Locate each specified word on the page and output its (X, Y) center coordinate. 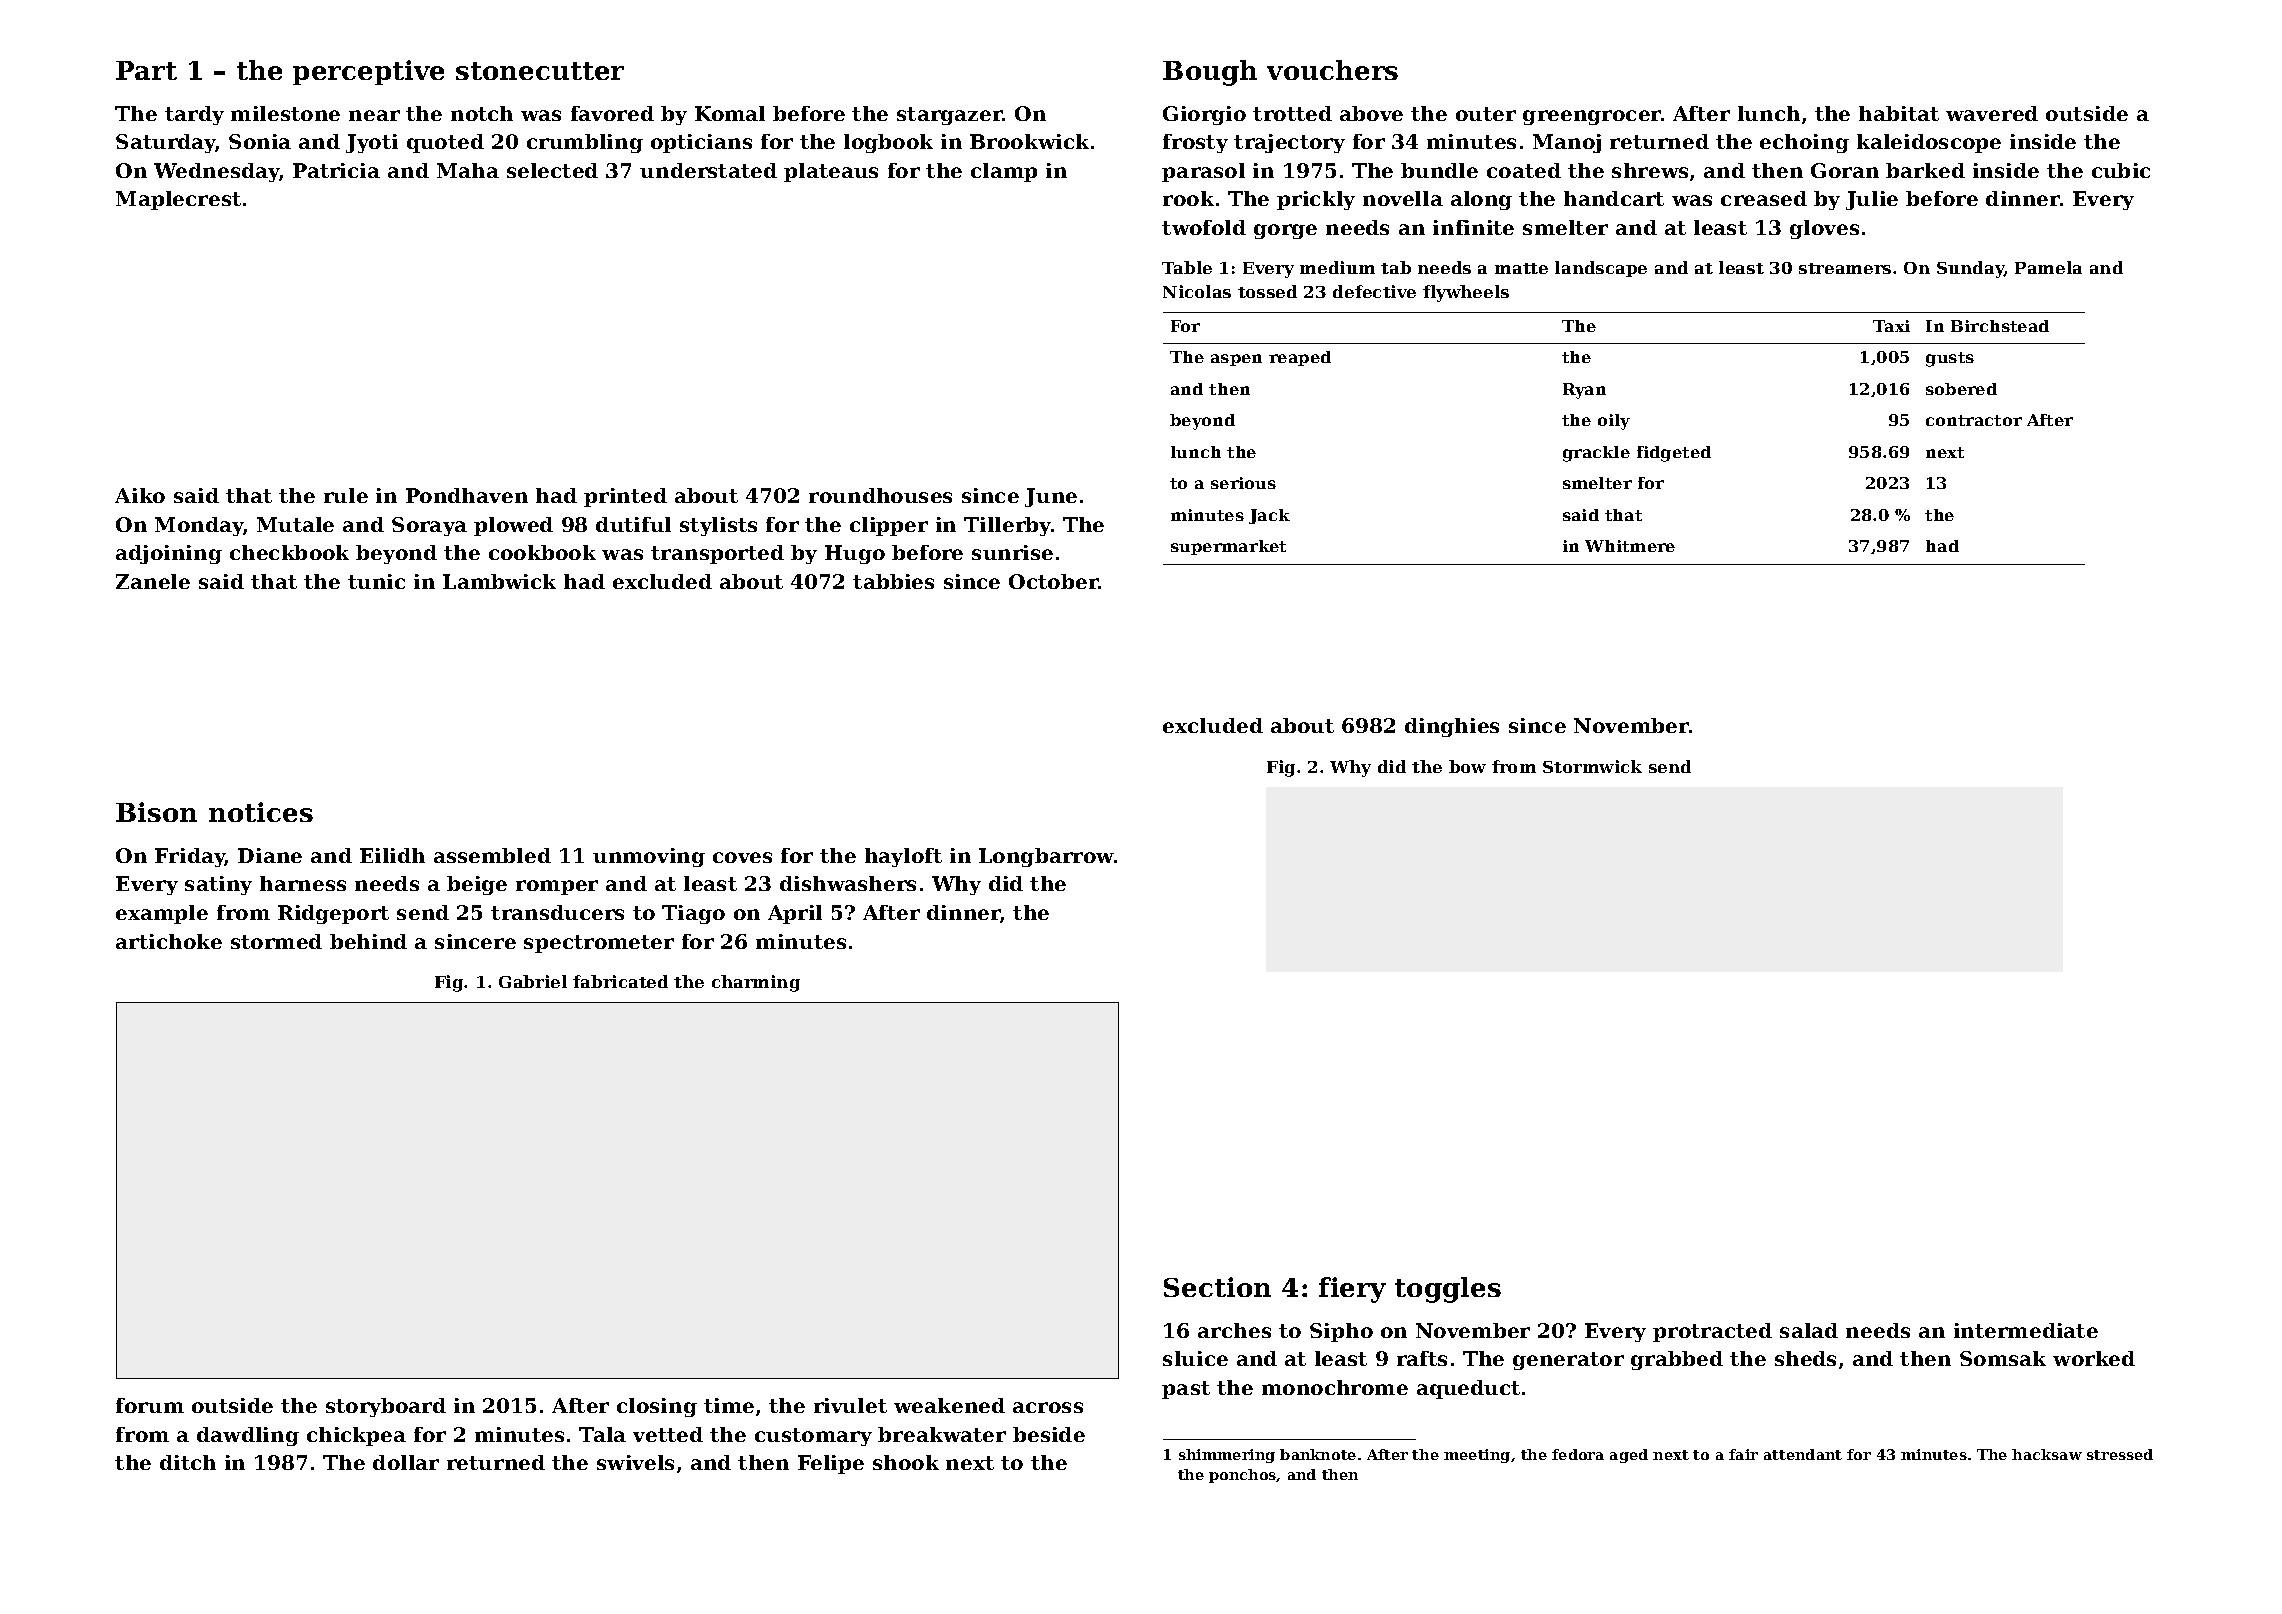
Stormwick (1592, 766)
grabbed (1677, 1360)
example (162, 914)
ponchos (1243, 1476)
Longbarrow (1046, 857)
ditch (188, 1462)
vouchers (1332, 70)
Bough (1210, 73)
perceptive (368, 72)
